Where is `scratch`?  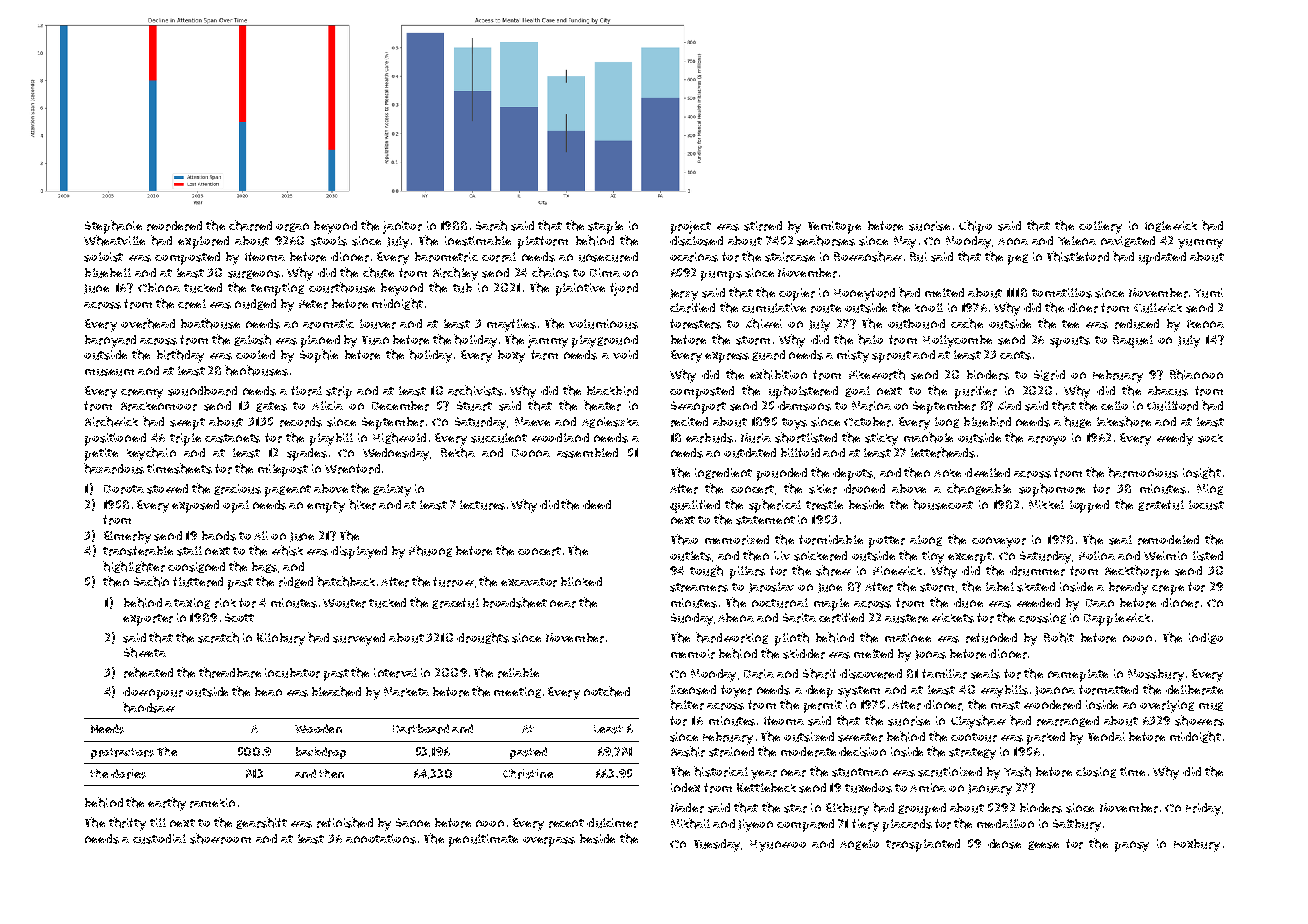 scratch is located at coordinates (218, 637).
